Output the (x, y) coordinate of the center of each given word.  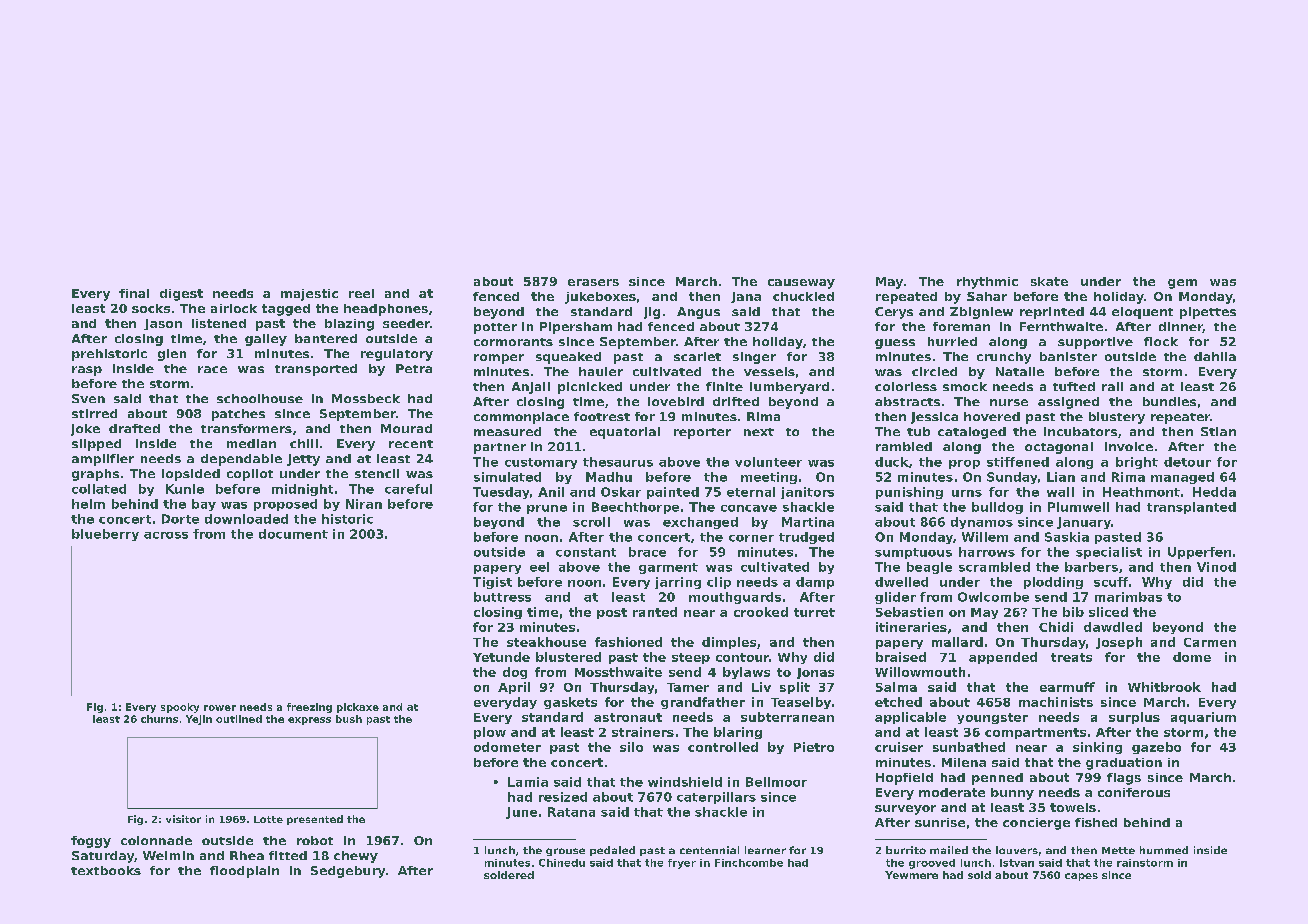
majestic (309, 295)
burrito (906, 850)
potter (495, 328)
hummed (1164, 850)
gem (1182, 284)
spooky (180, 708)
